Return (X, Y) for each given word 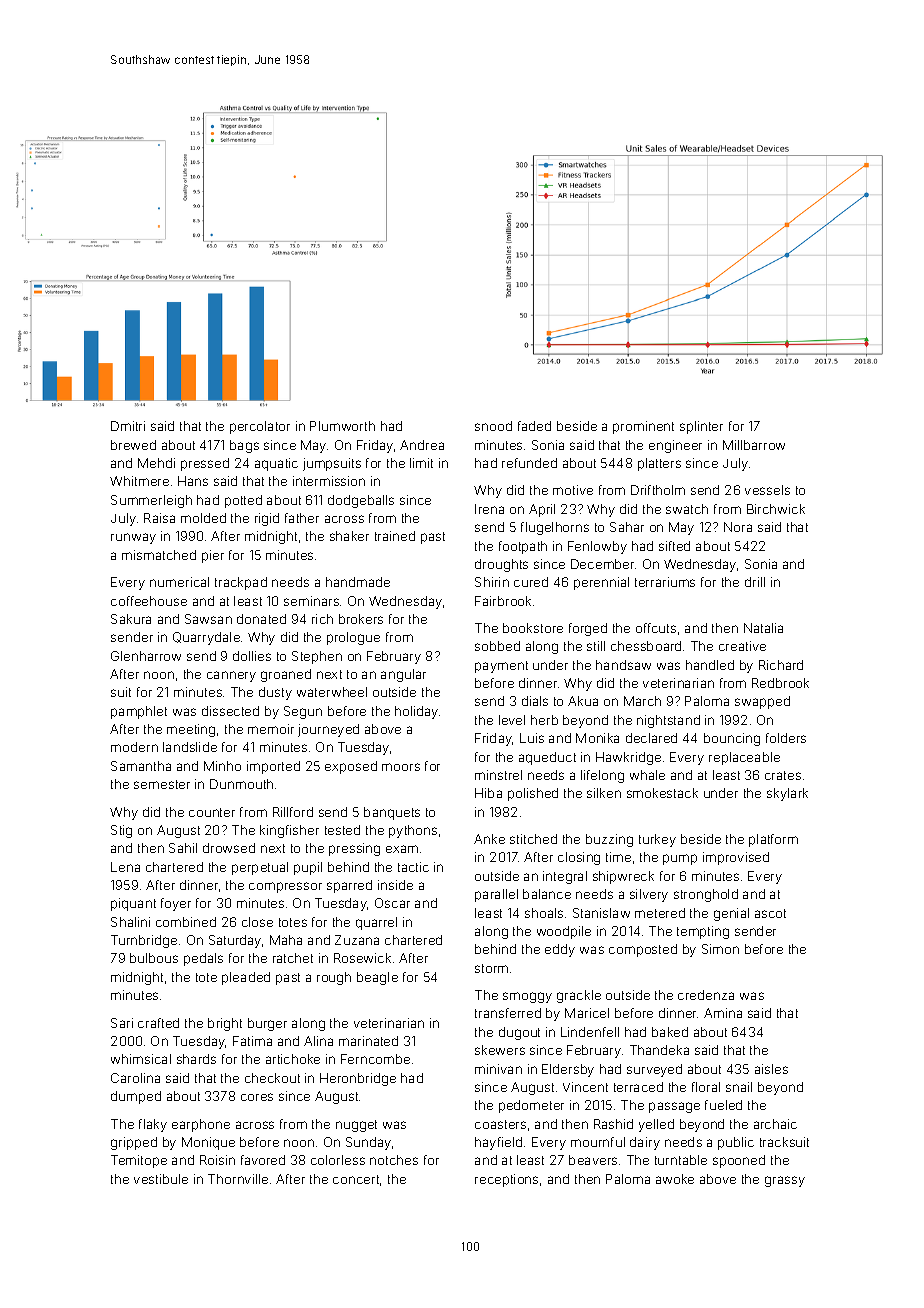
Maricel (587, 1013)
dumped (136, 1097)
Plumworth (342, 426)
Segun (303, 712)
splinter (701, 427)
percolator (260, 427)
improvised (736, 858)
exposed (351, 767)
